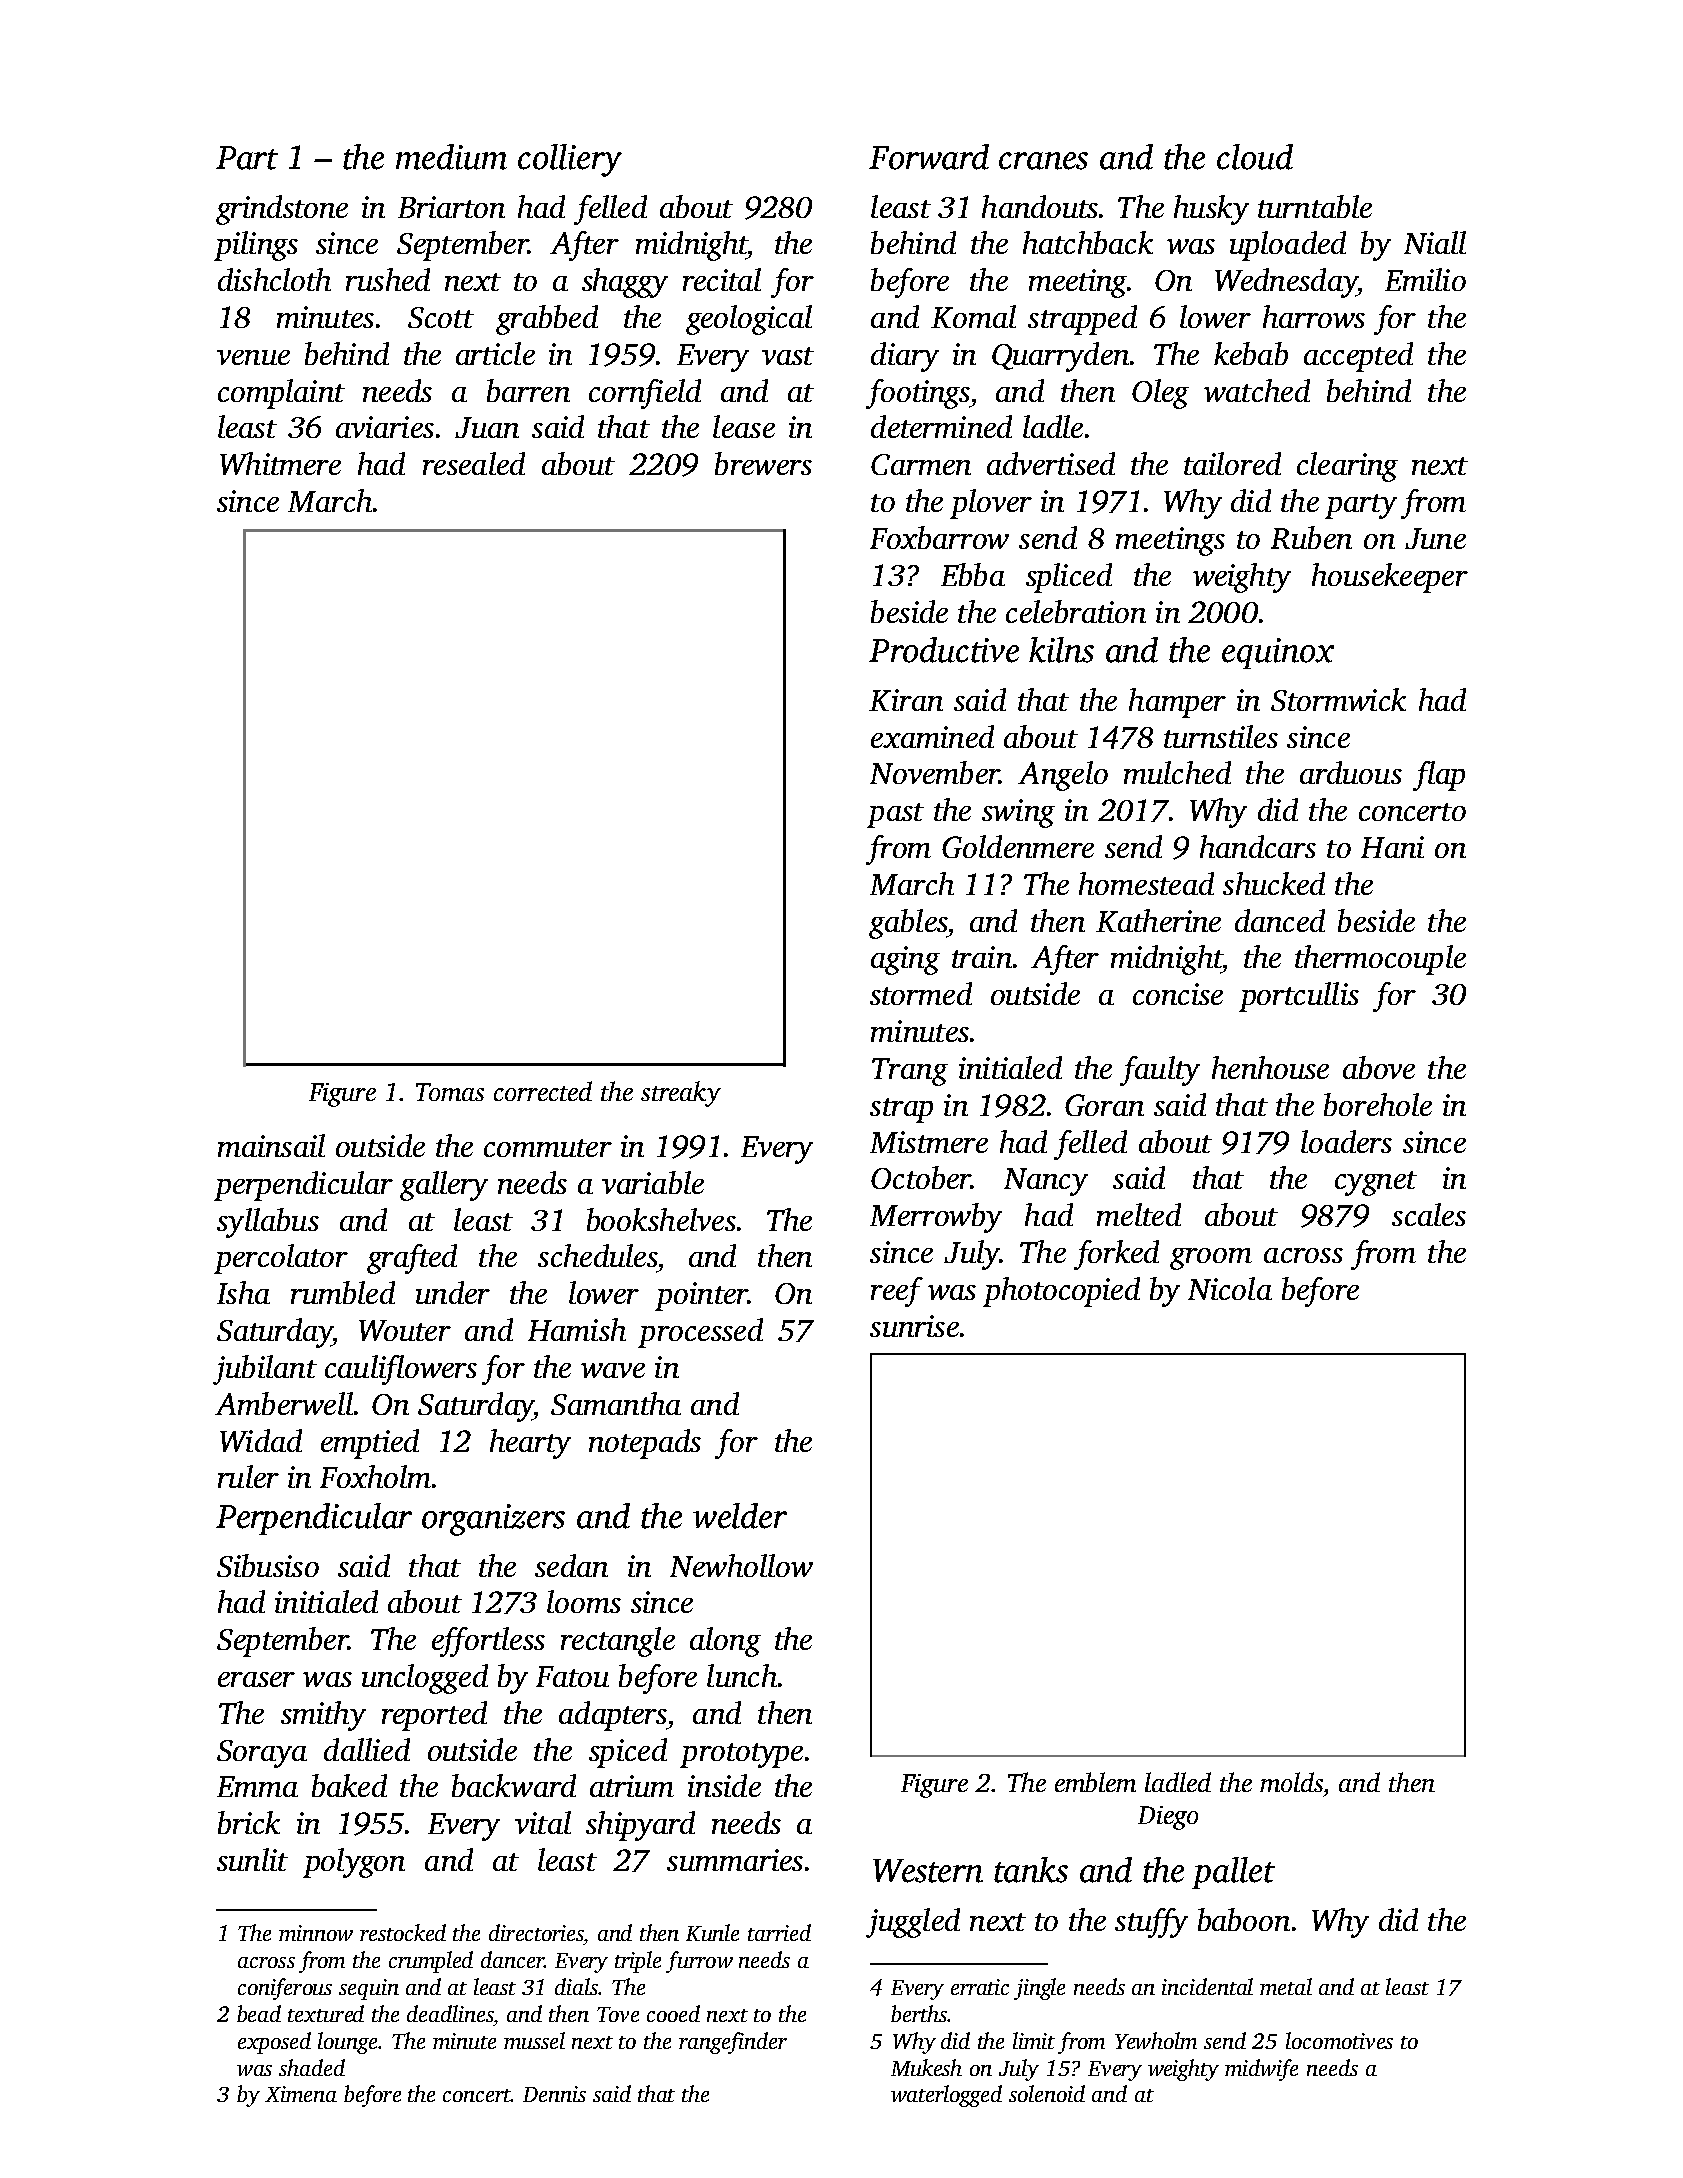 This screenshot has height=2178, width=1683. What do you see at coordinates (243, 1292) in the screenshot?
I see `Isha` at bounding box center [243, 1292].
